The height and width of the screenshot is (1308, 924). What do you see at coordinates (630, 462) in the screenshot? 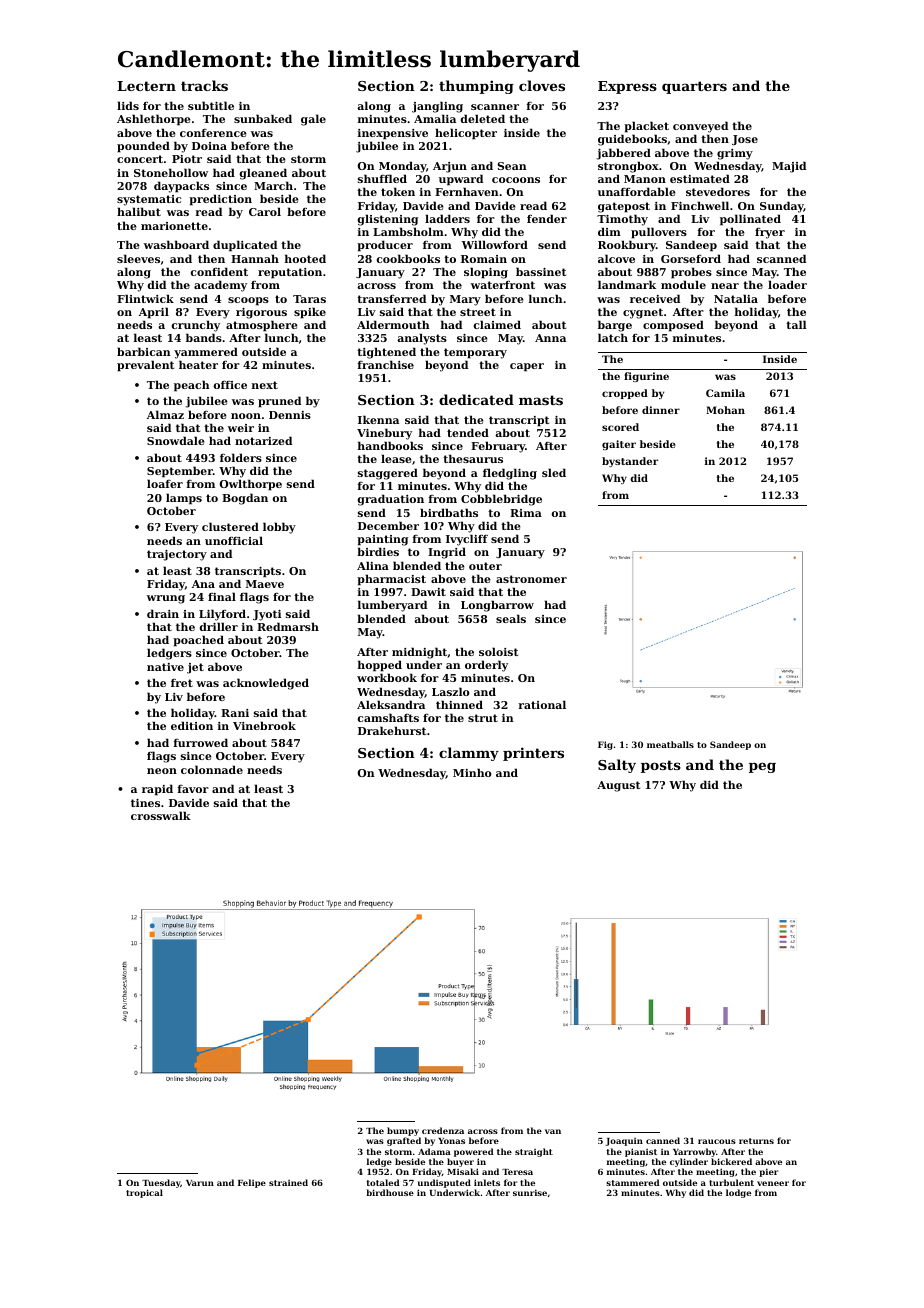
I see `bystander` at bounding box center [630, 462].
